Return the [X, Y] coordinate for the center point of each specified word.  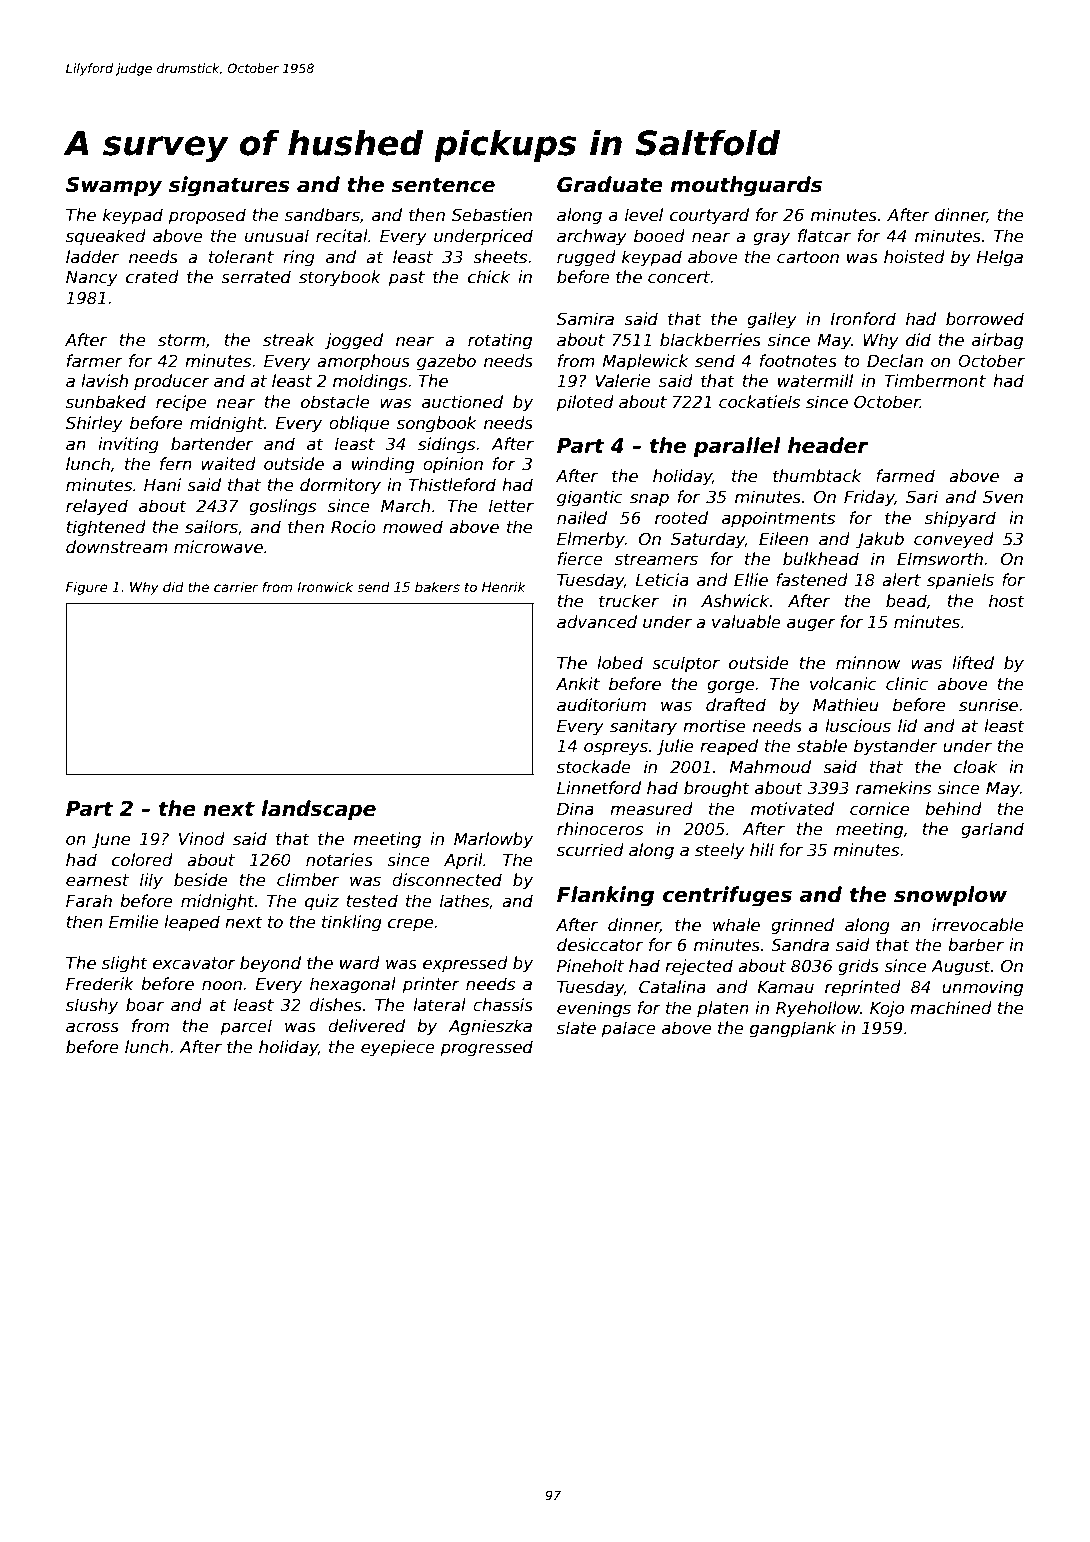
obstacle [335, 402]
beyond [270, 964]
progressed [486, 1048]
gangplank [793, 1029]
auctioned [462, 402]
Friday [869, 498]
